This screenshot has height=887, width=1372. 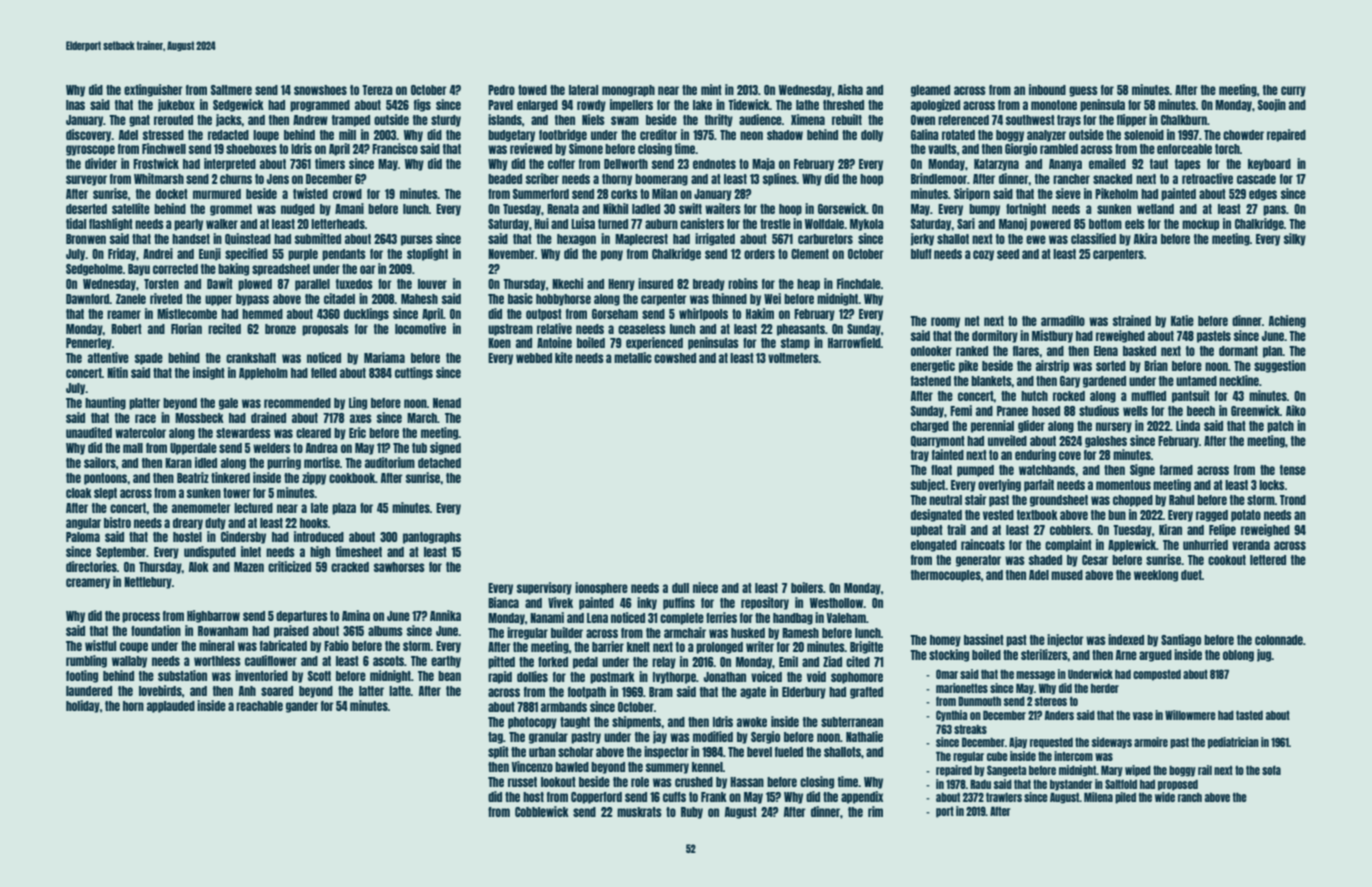 What do you see at coordinates (505, 119) in the screenshot?
I see `islands` at bounding box center [505, 119].
